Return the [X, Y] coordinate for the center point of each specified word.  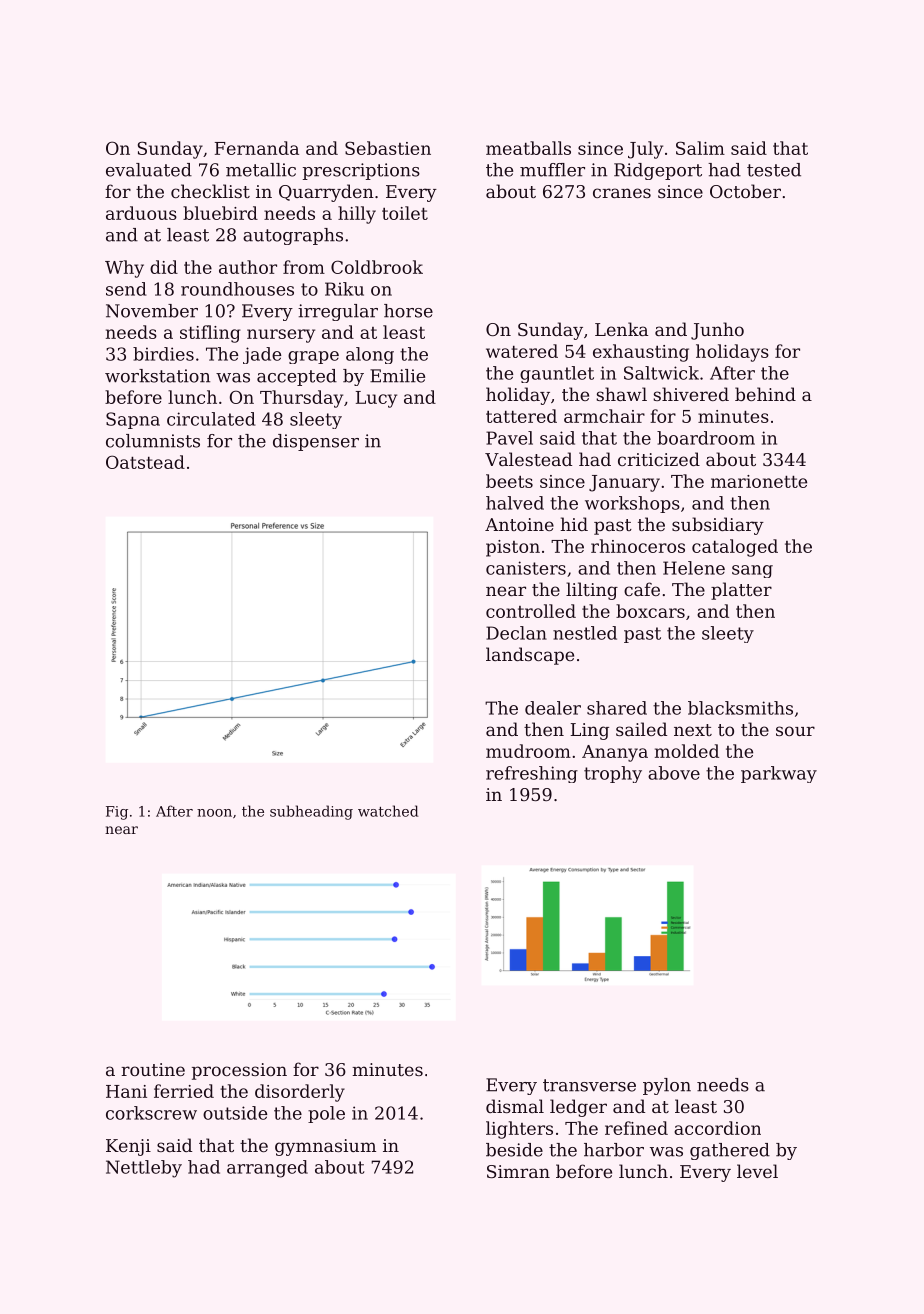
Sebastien [388, 148]
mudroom [528, 751]
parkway [779, 774]
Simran [518, 1171]
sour [795, 731]
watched [388, 811]
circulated [211, 419]
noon [214, 813]
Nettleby [144, 1169]
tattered [521, 416]
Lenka [621, 329]
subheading [311, 812]
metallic [261, 170]
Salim [700, 148]
